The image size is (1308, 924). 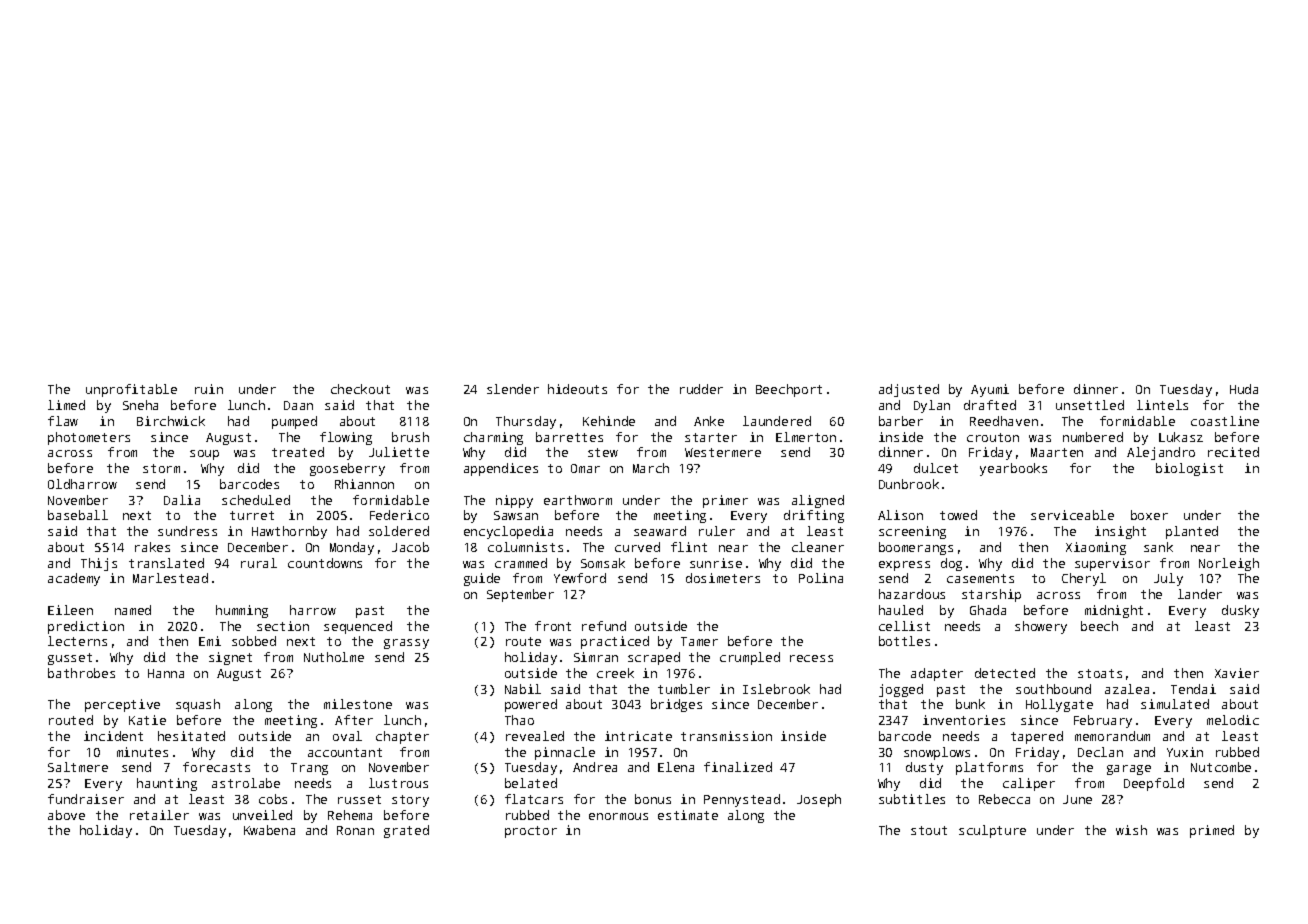 What do you see at coordinates (1041, 627) in the page?
I see `showery` at bounding box center [1041, 627].
